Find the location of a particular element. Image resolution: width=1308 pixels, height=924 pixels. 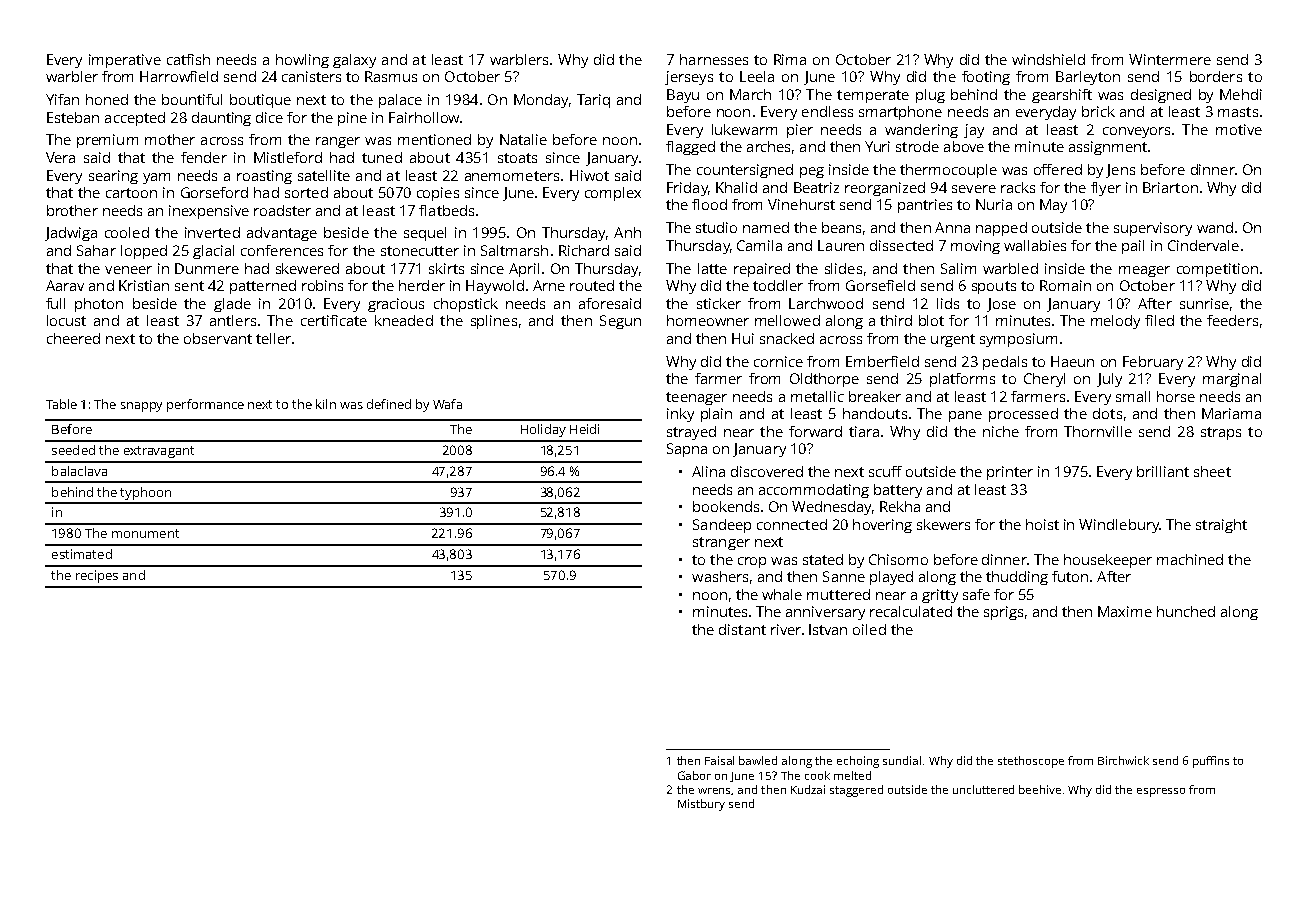

Wintermere is located at coordinates (1170, 59).
